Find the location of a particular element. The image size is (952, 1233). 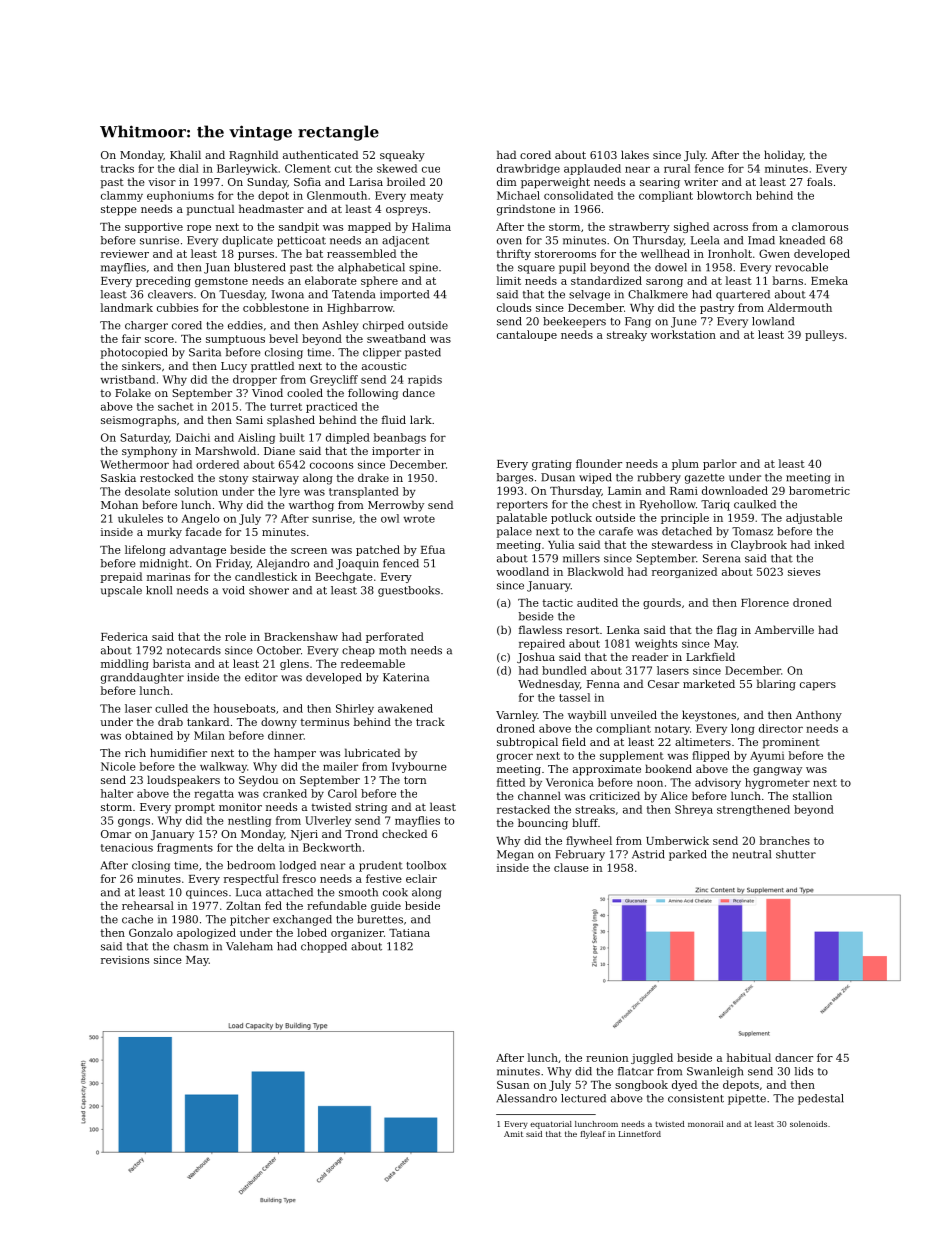

marketed is located at coordinates (709, 683).
